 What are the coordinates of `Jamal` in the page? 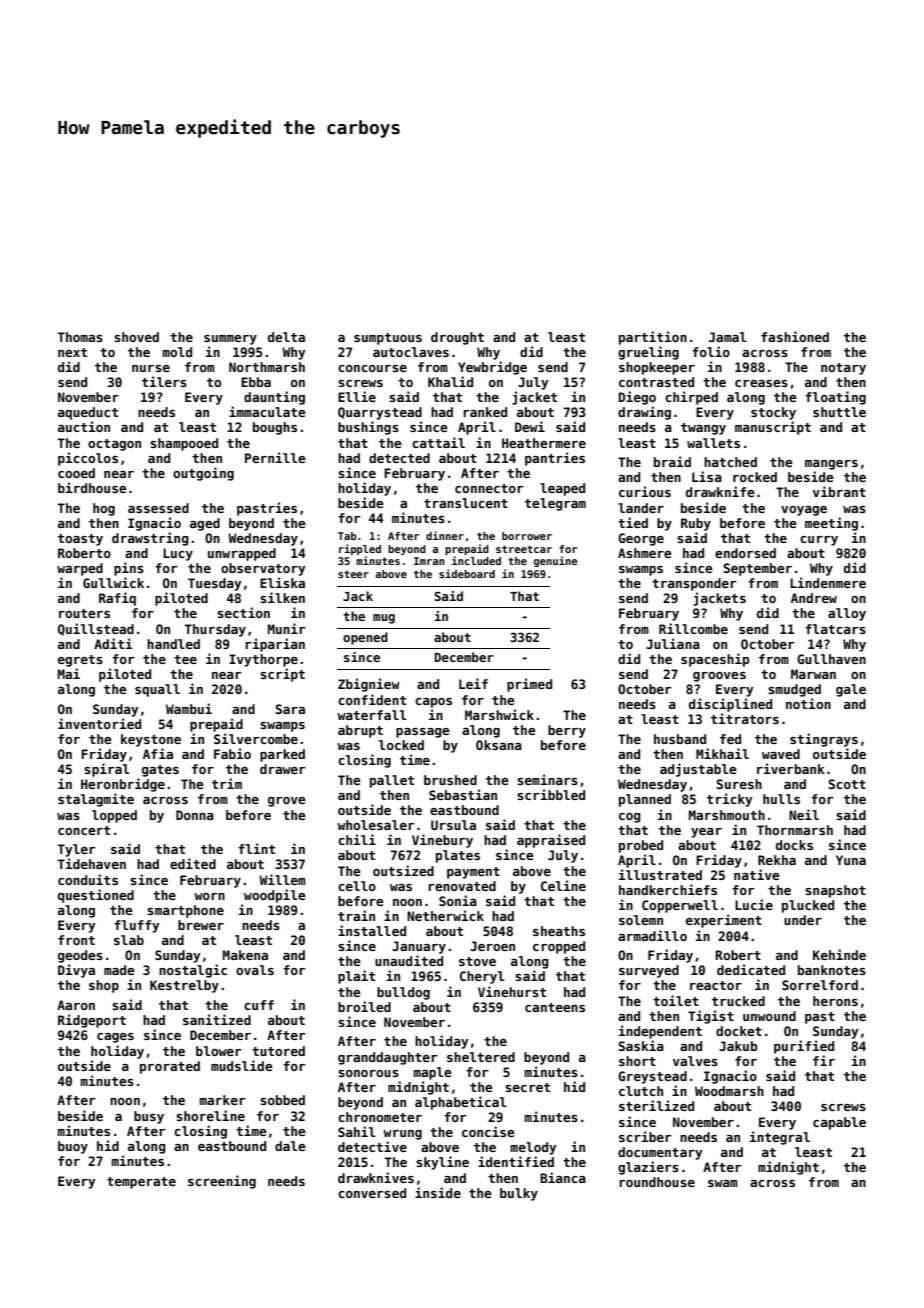 It's located at (728, 337).
